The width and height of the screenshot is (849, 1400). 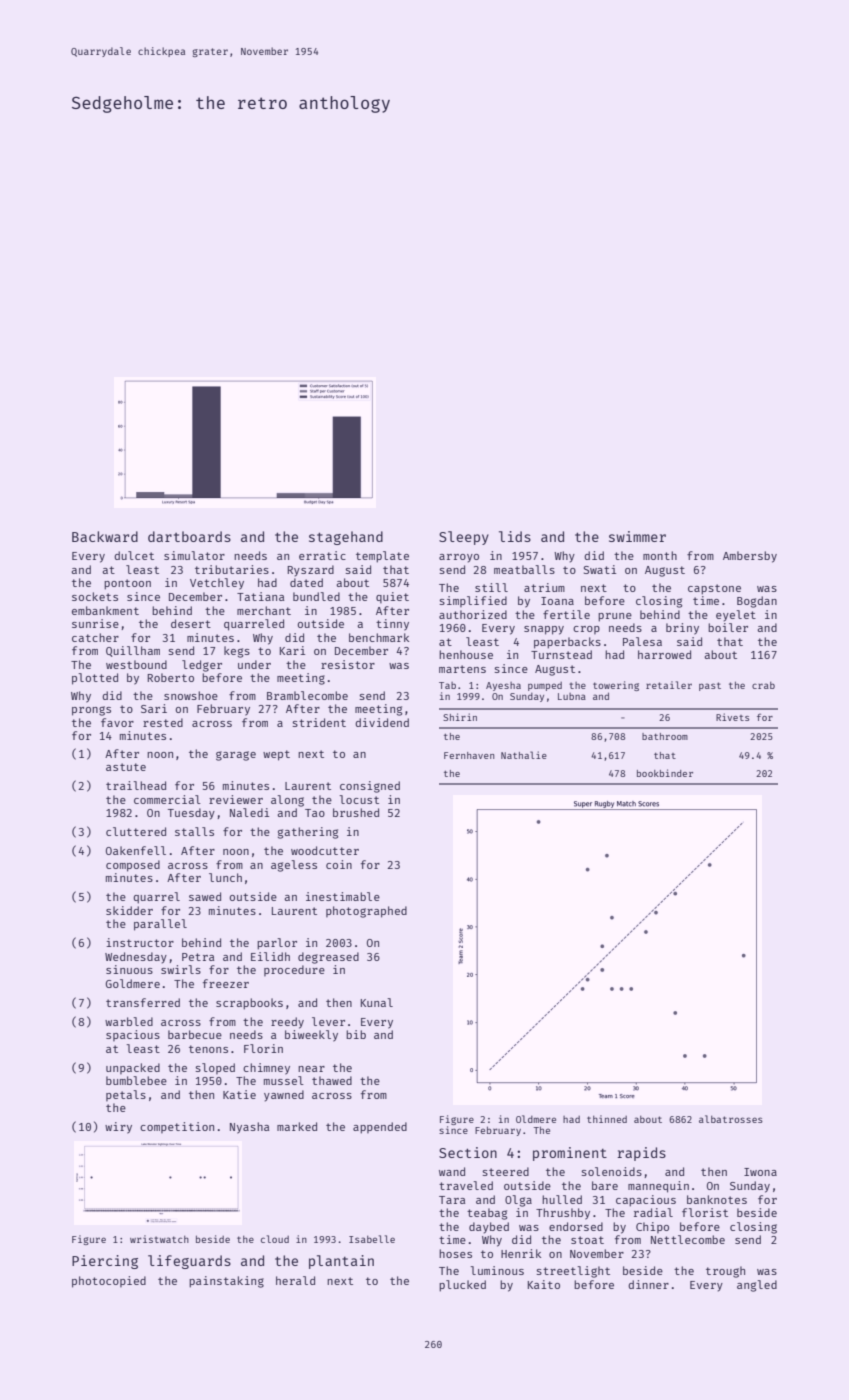 What do you see at coordinates (237, 652) in the screenshot?
I see `kegs` at bounding box center [237, 652].
